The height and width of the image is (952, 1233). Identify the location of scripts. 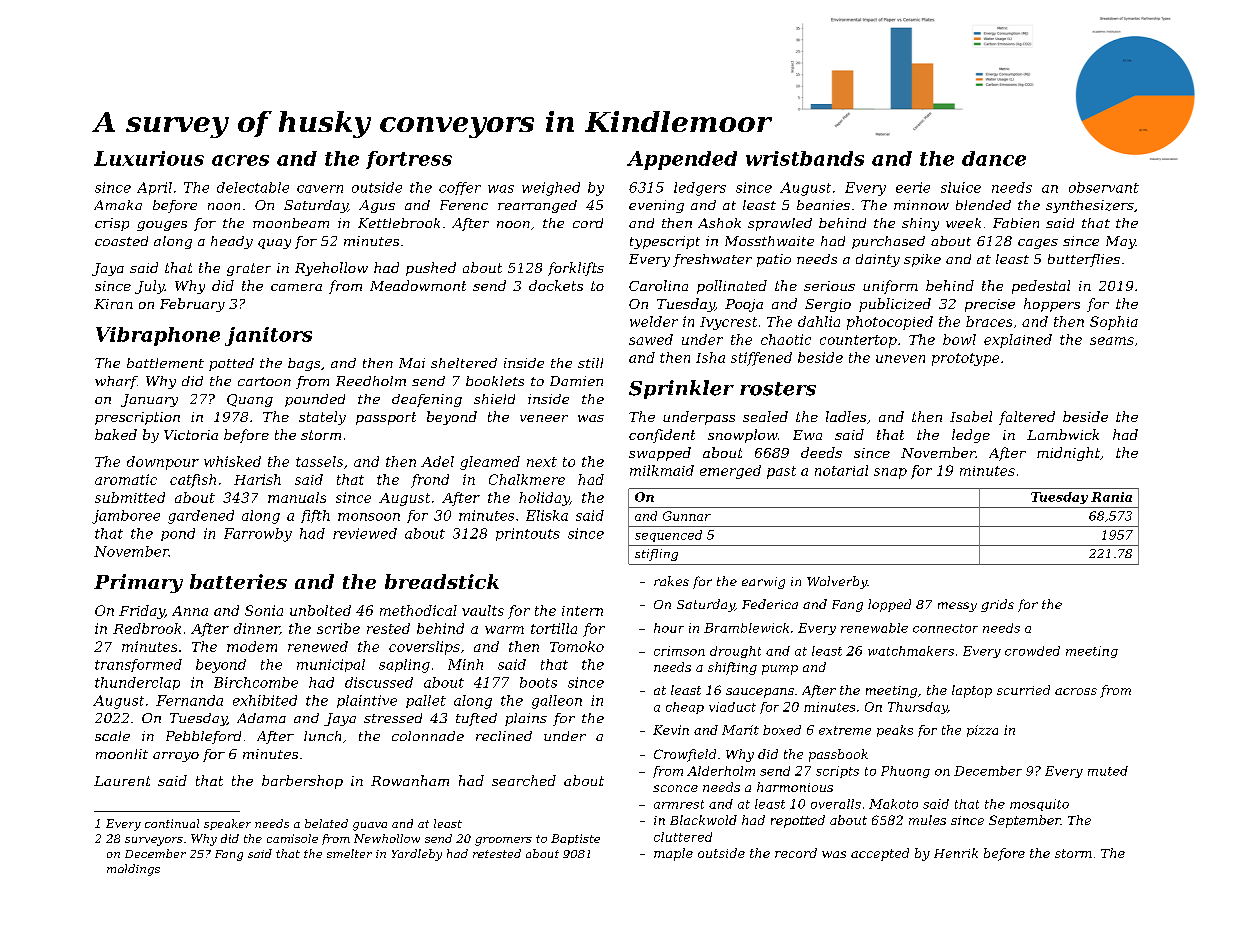
(837, 772).
